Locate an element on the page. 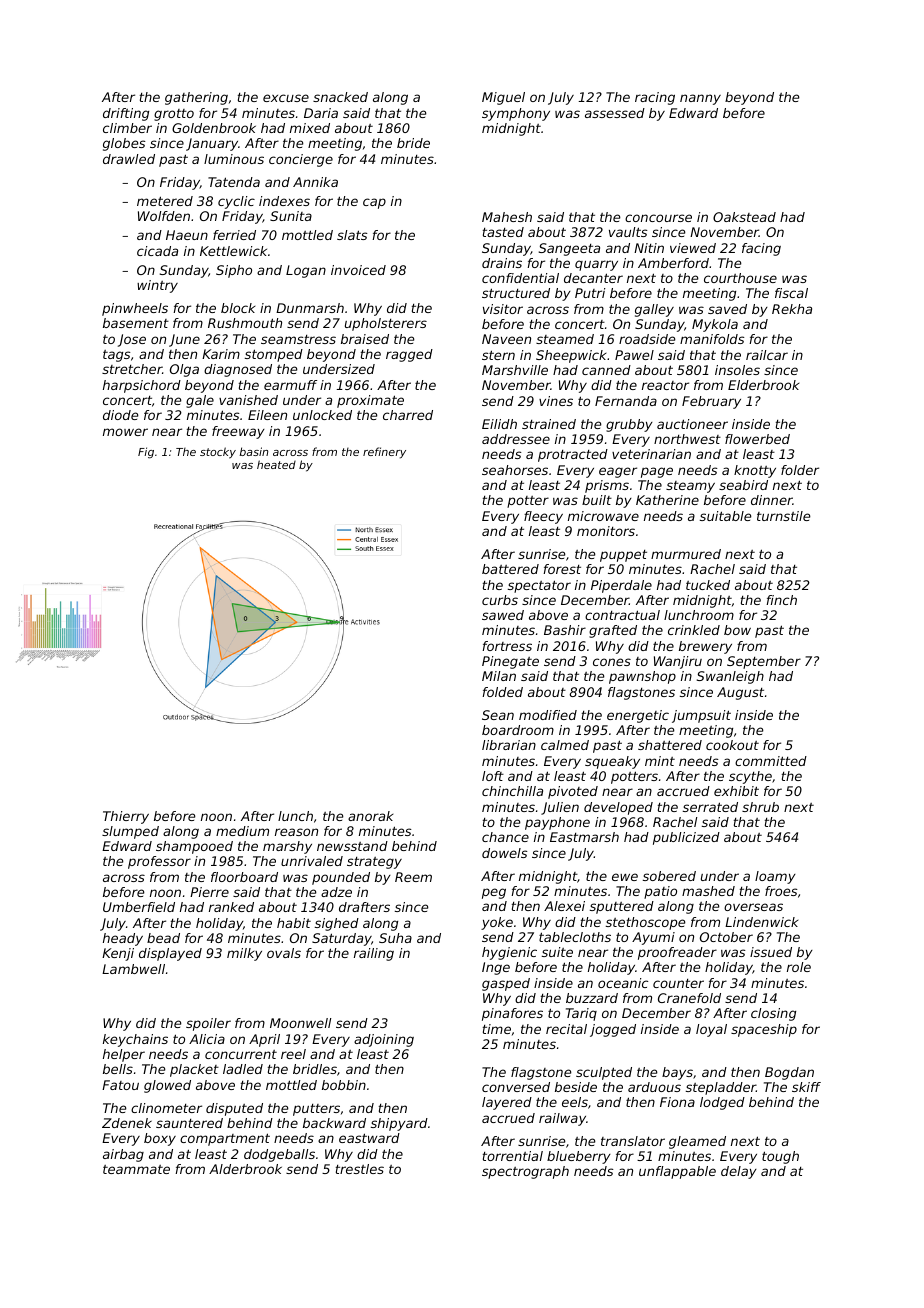 The image size is (924, 1308). excuse is located at coordinates (286, 98).
